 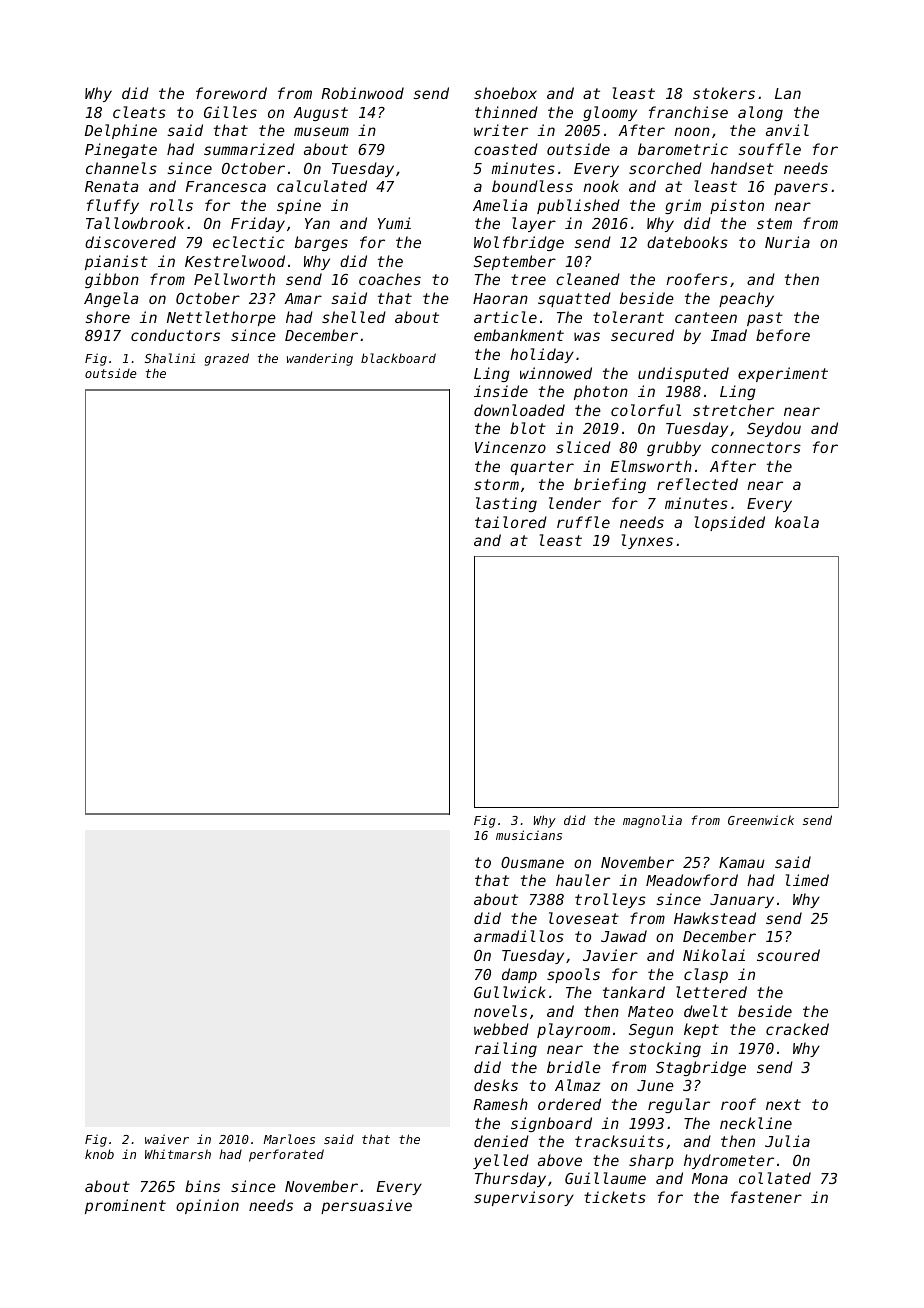 I want to click on eclectic, so click(x=249, y=242).
